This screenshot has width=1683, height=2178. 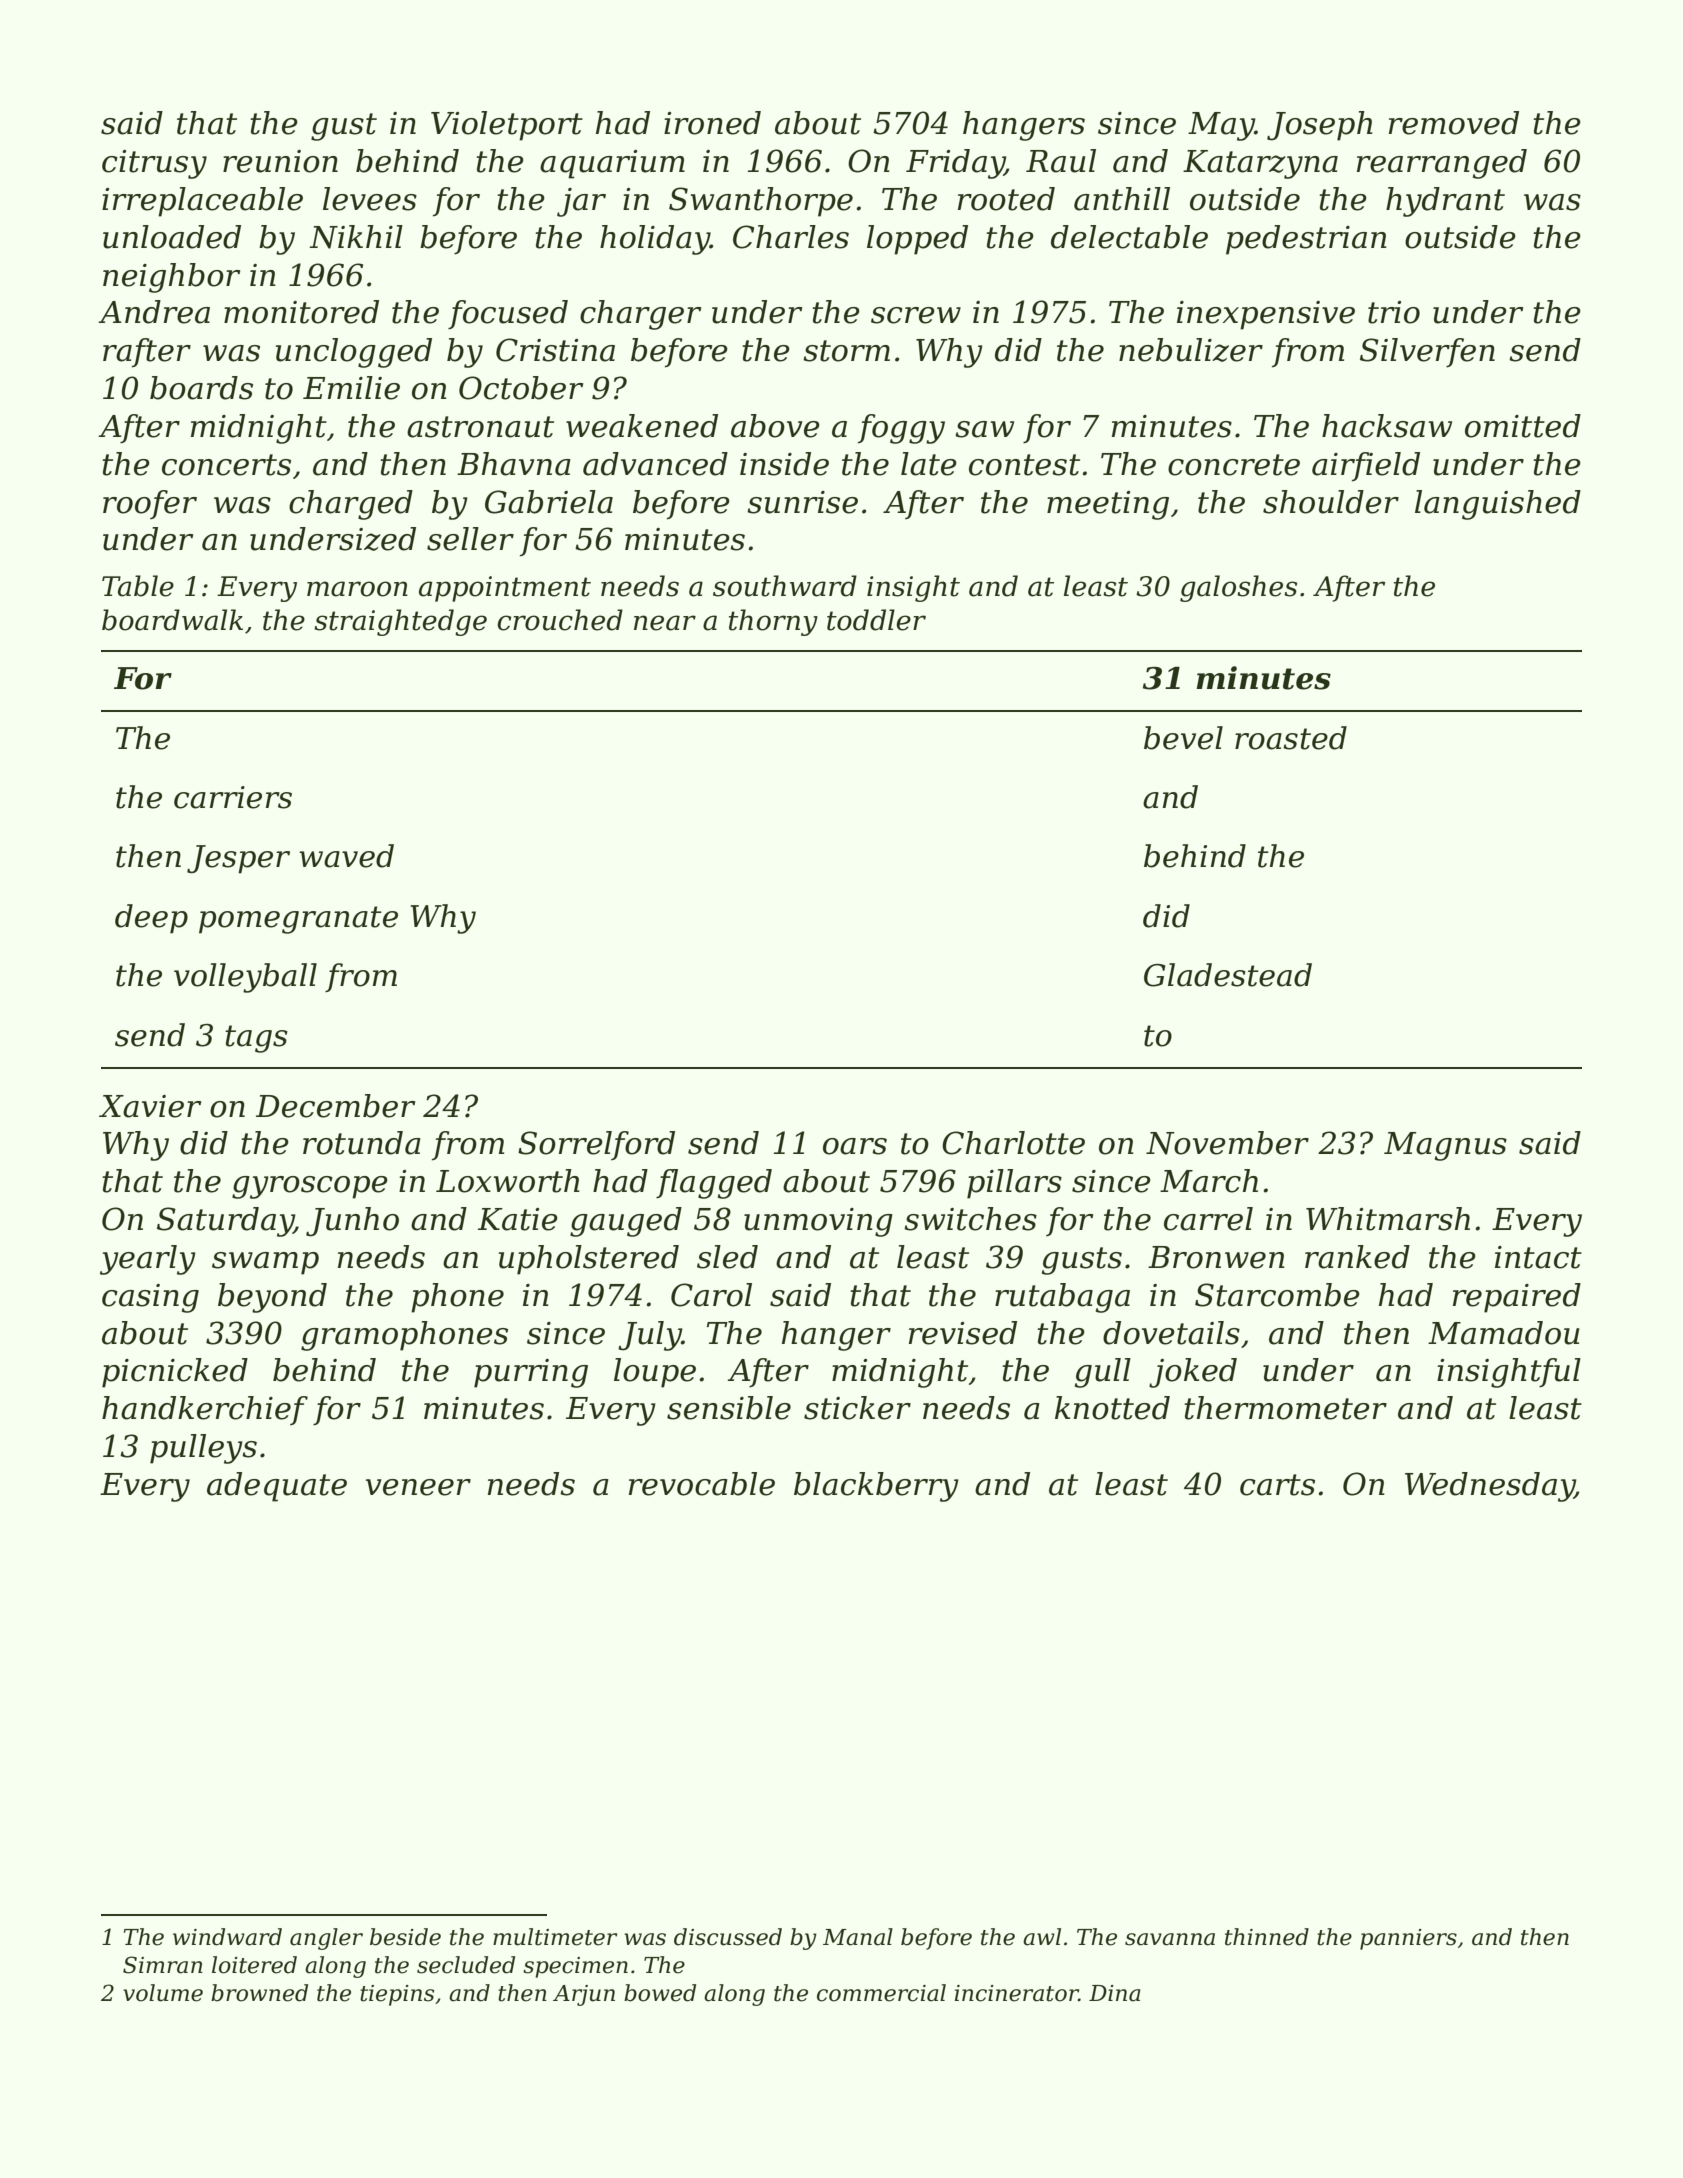 What do you see at coordinates (150, 1106) in the screenshot?
I see `Xavier` at bounding box center [150, 1106].
